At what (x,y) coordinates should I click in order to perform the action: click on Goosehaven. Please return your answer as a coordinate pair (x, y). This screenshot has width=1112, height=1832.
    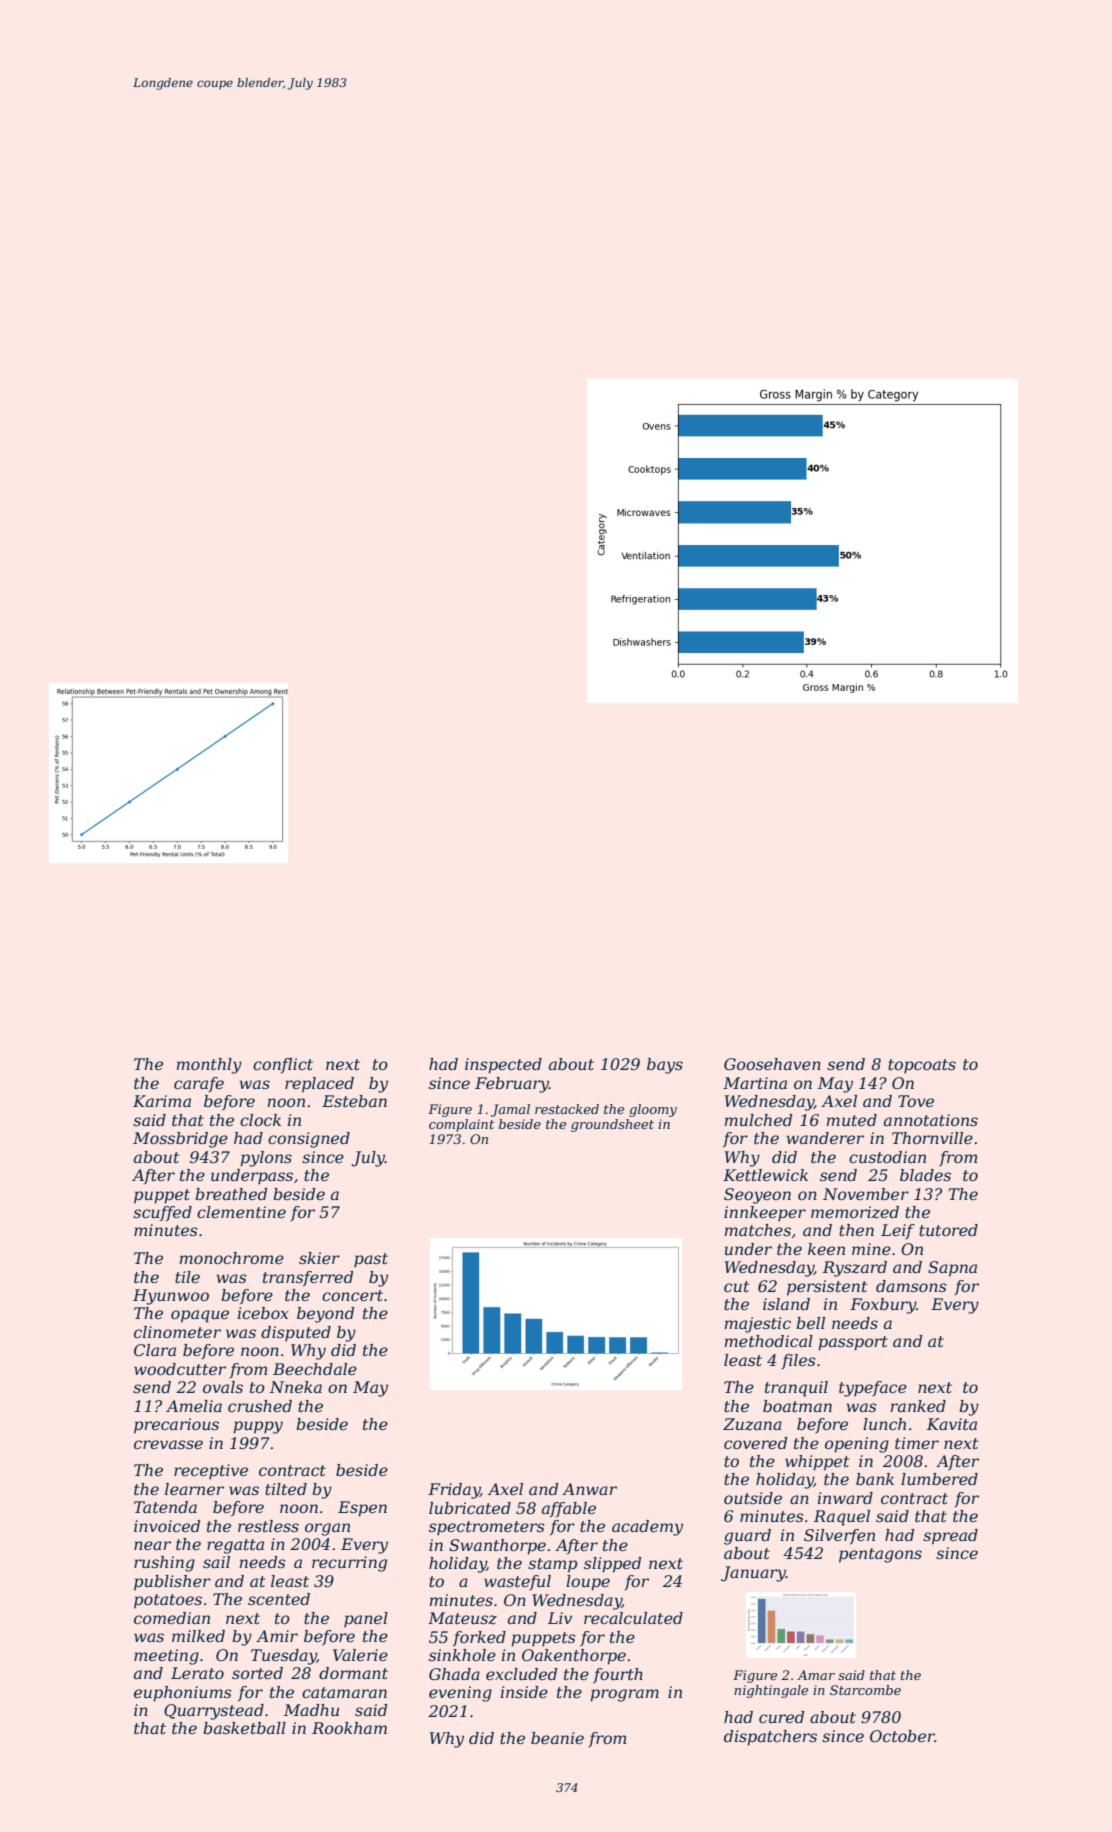
    Looking at the image, I should click on (772, 1064).
